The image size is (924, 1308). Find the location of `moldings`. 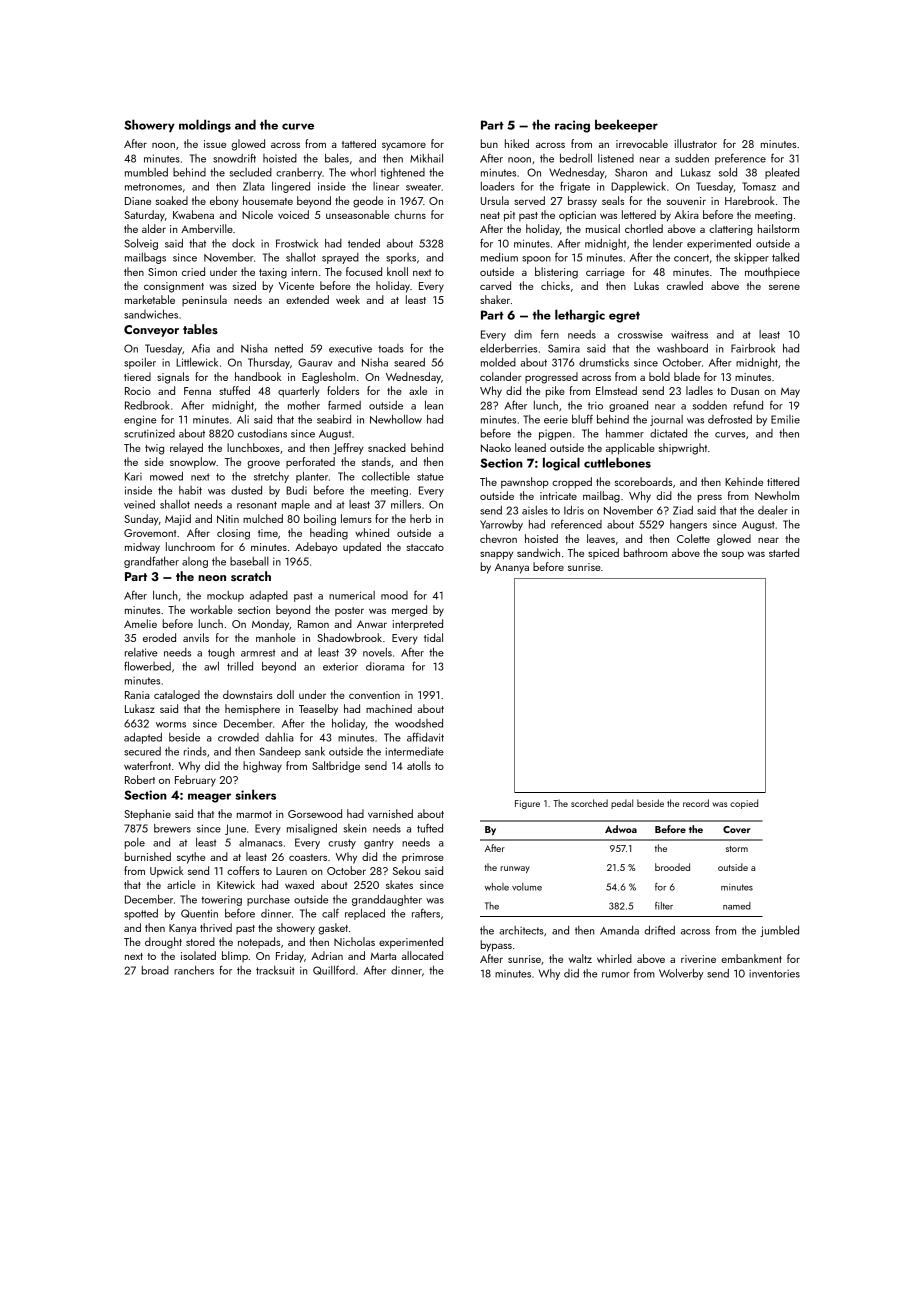

moldings is located at coordinates (205, 126).
